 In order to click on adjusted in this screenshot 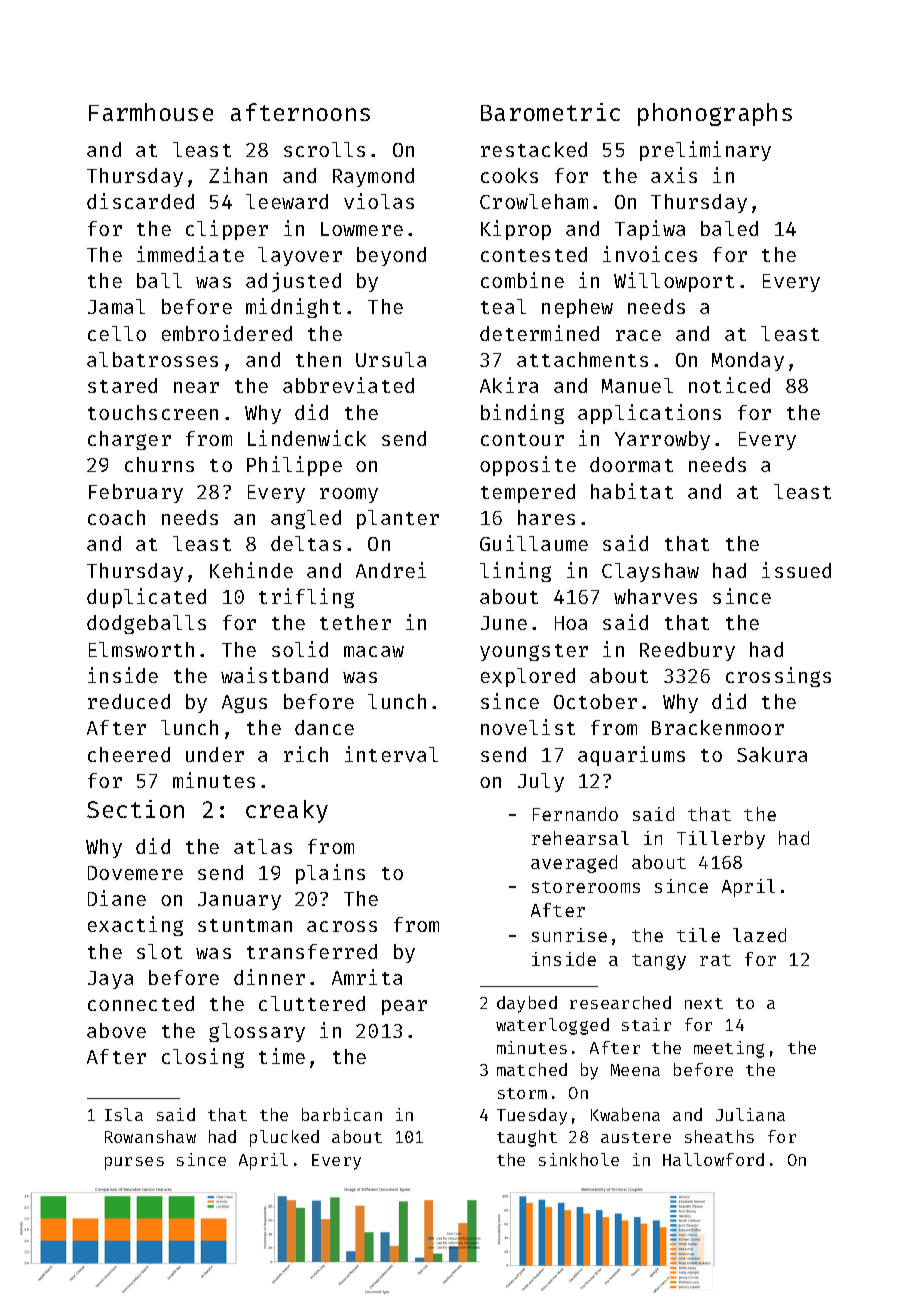, I will do `click(293, 282)`.
